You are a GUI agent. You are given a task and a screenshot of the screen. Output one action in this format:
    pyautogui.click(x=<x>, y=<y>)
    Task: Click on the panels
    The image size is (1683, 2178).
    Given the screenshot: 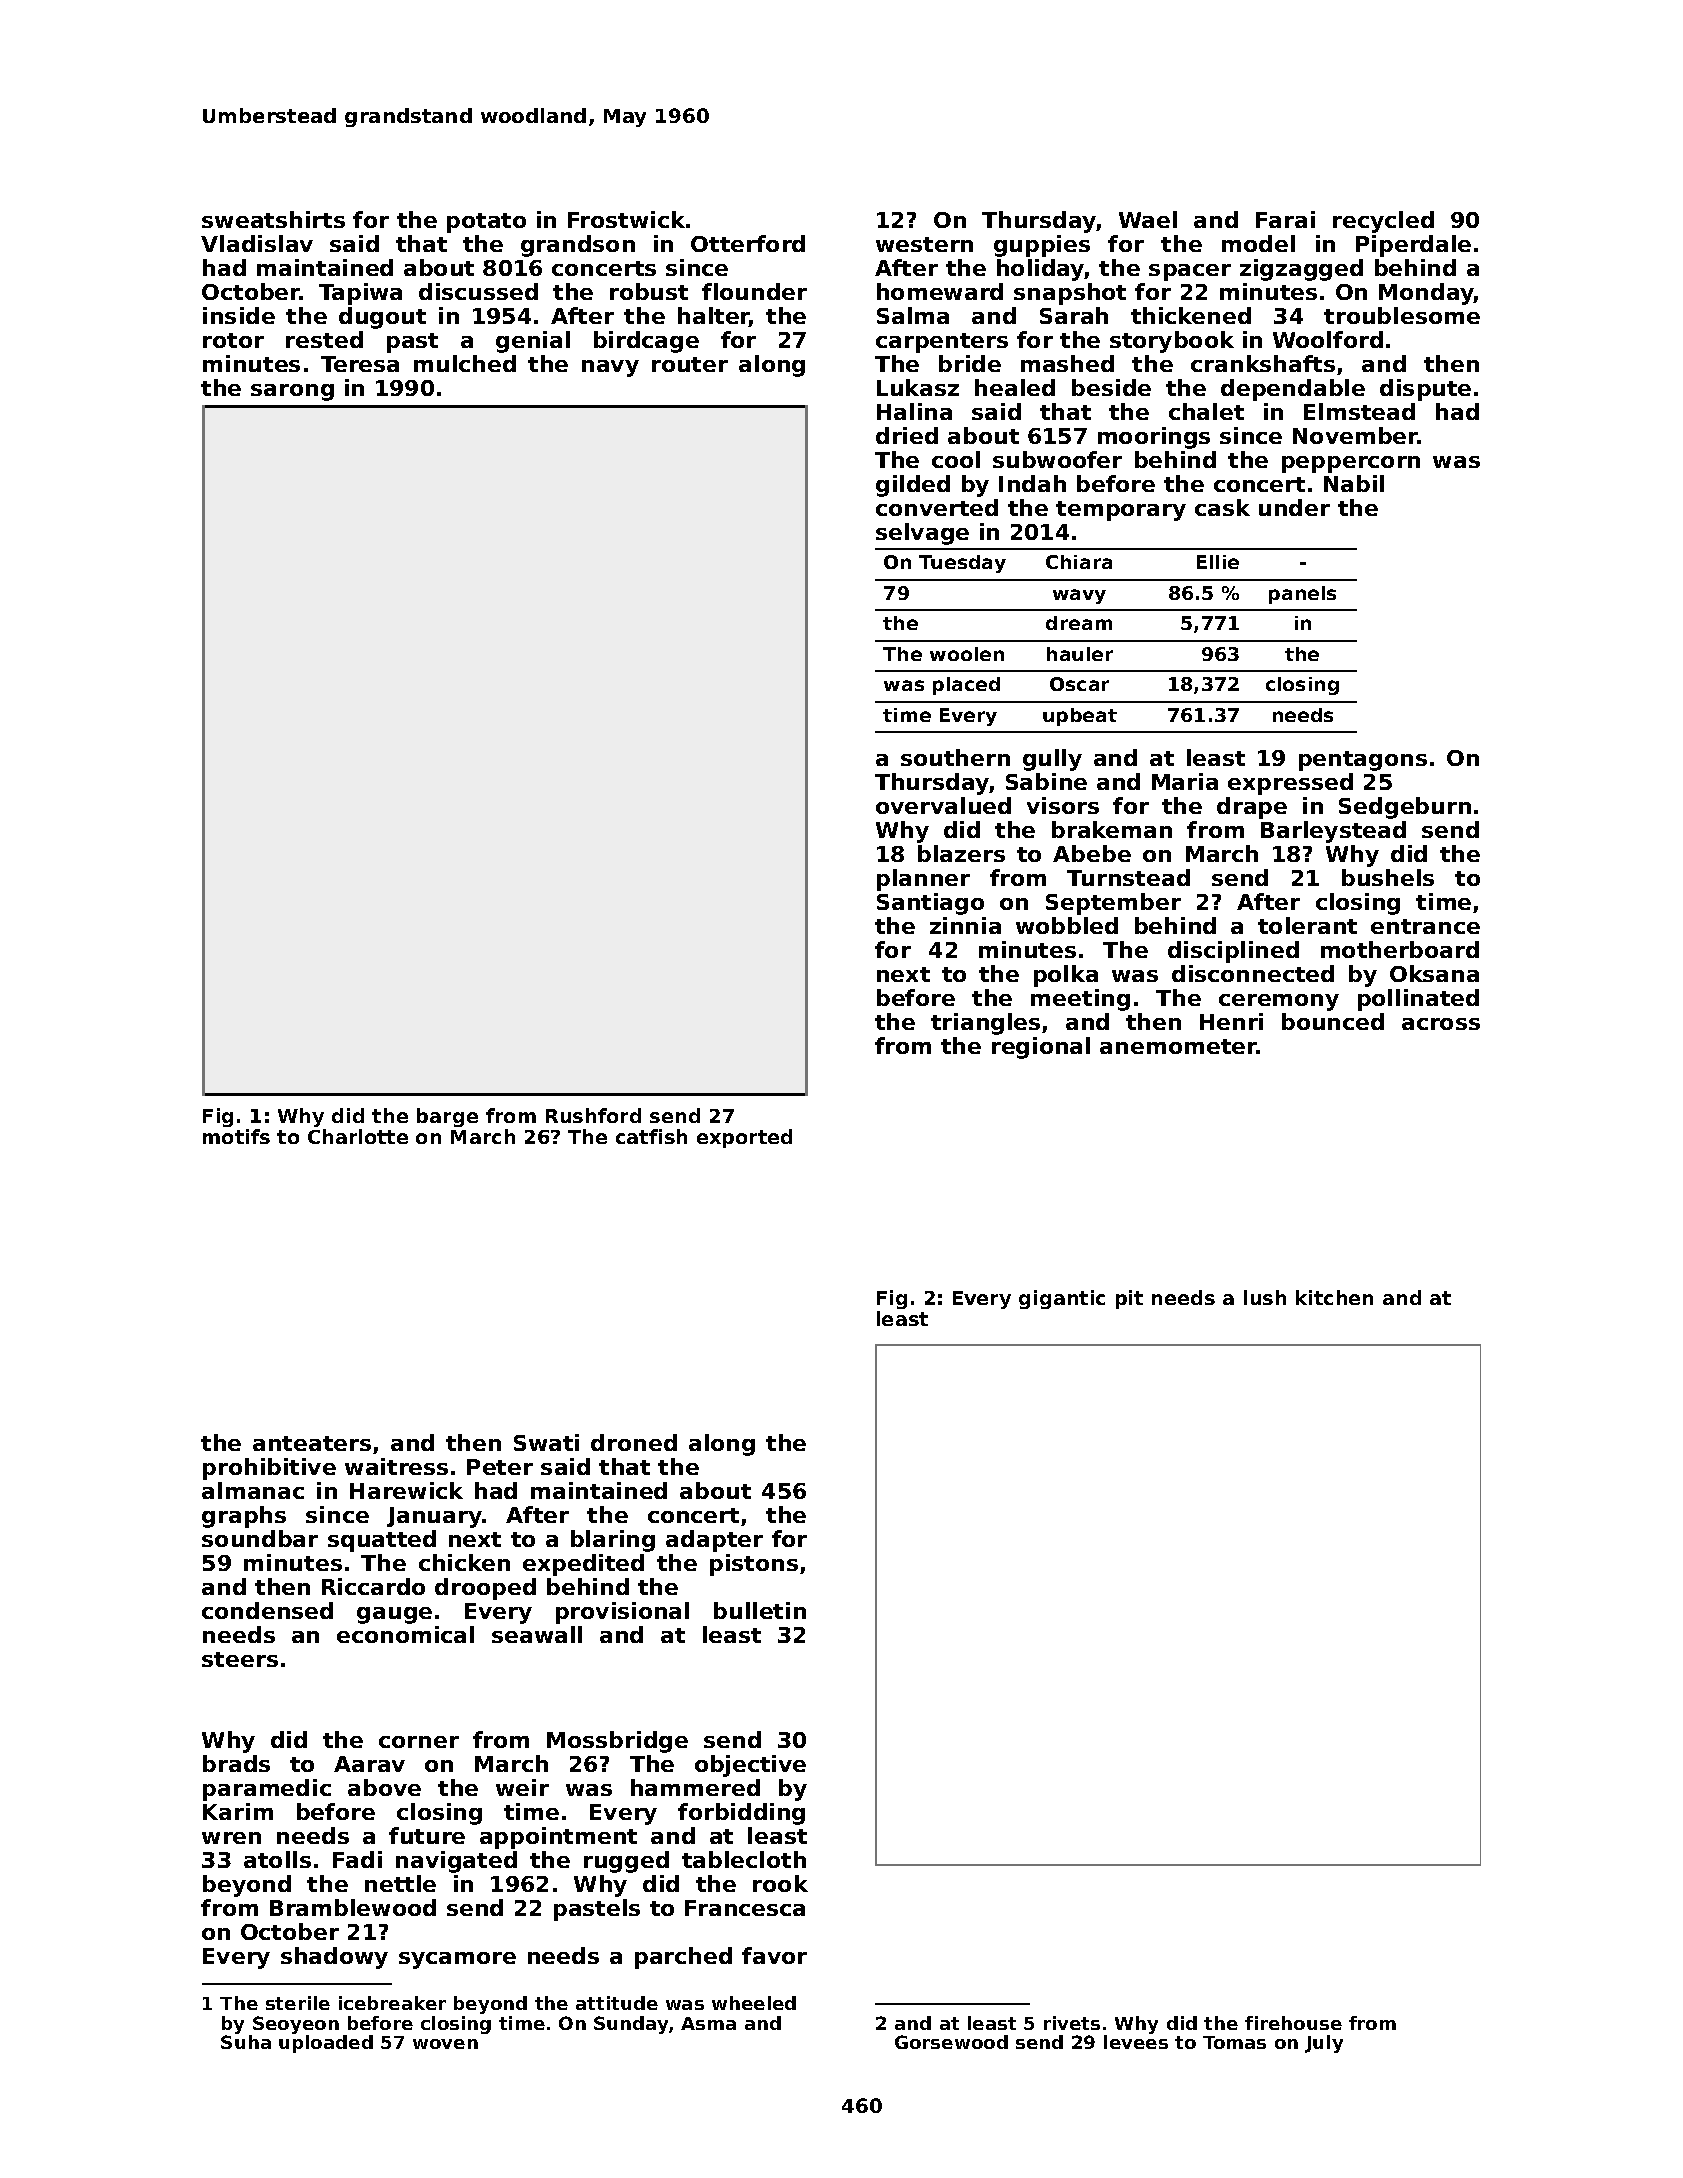 What is the action you would take?
    pyautogui.click(x=1302, y=595)
